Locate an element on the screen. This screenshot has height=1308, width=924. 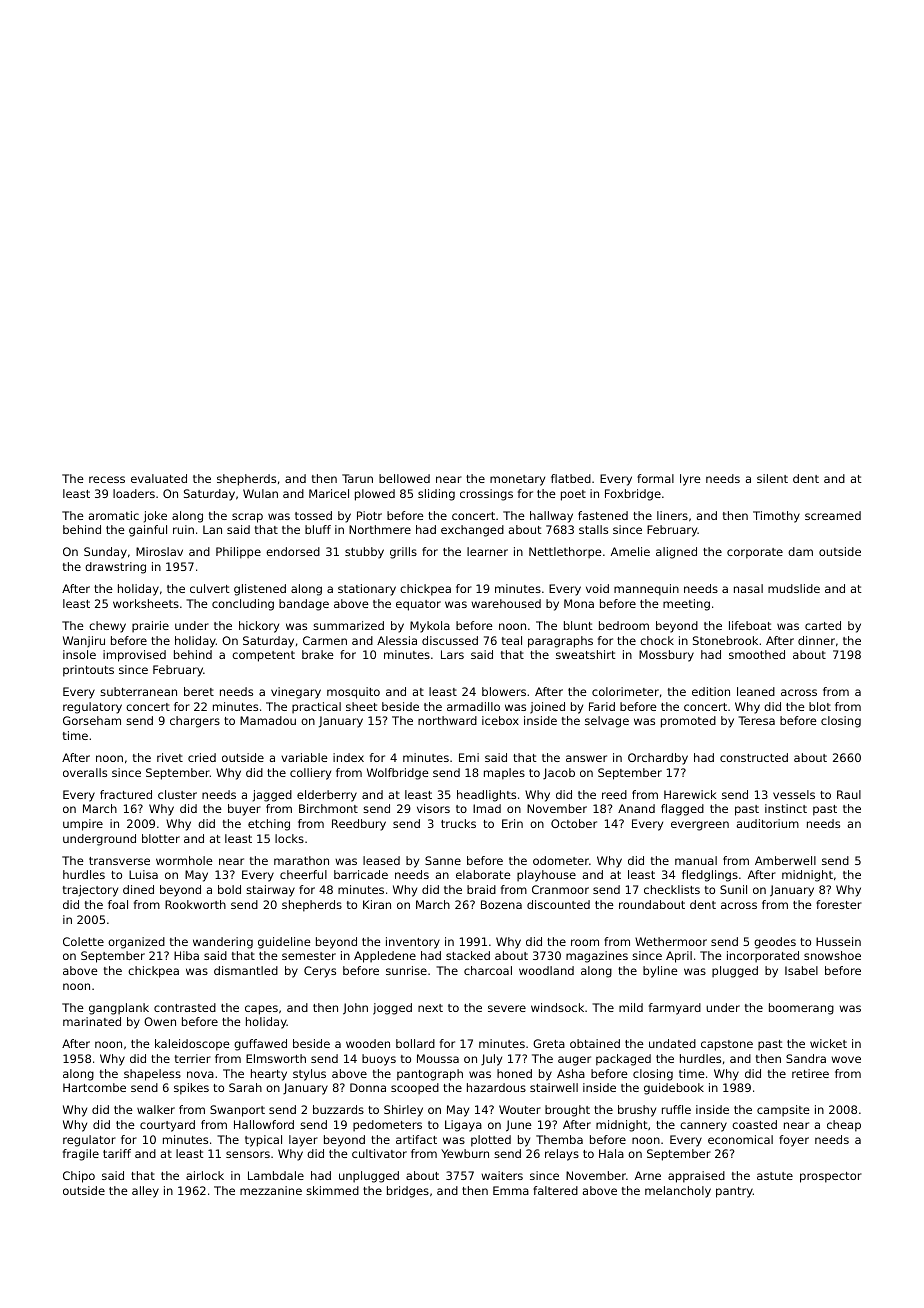
hearty is located at coordinates (269, 1075).
